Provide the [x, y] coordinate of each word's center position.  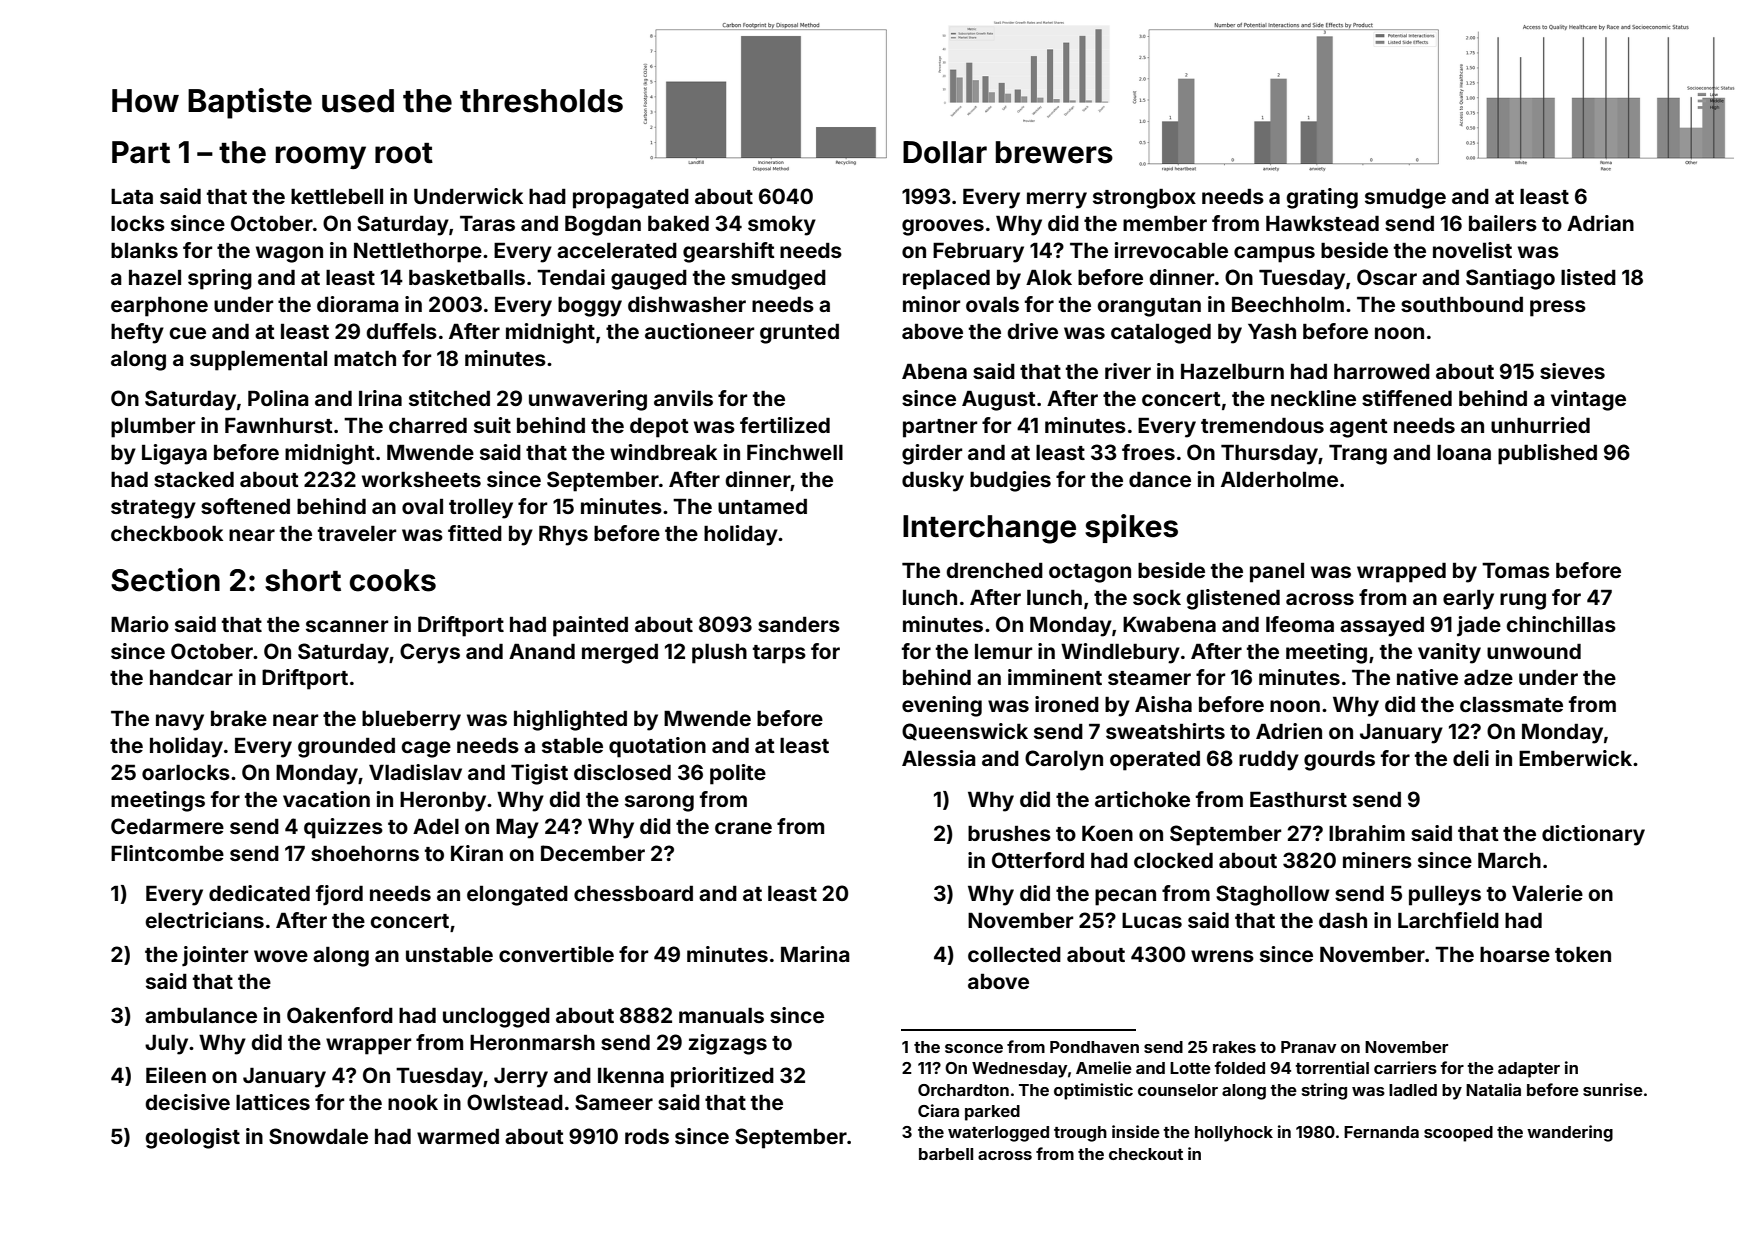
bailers [1503, 223]
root [404, 153]
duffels [402, 331]
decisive [188, 1102]
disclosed [622, 772]
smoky [782, 225]
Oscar [1387, 277]
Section [165, 580]
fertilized [785, 425]
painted [590, 626]
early [1468, 599]
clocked [1173, 860]
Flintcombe [167, 853]
